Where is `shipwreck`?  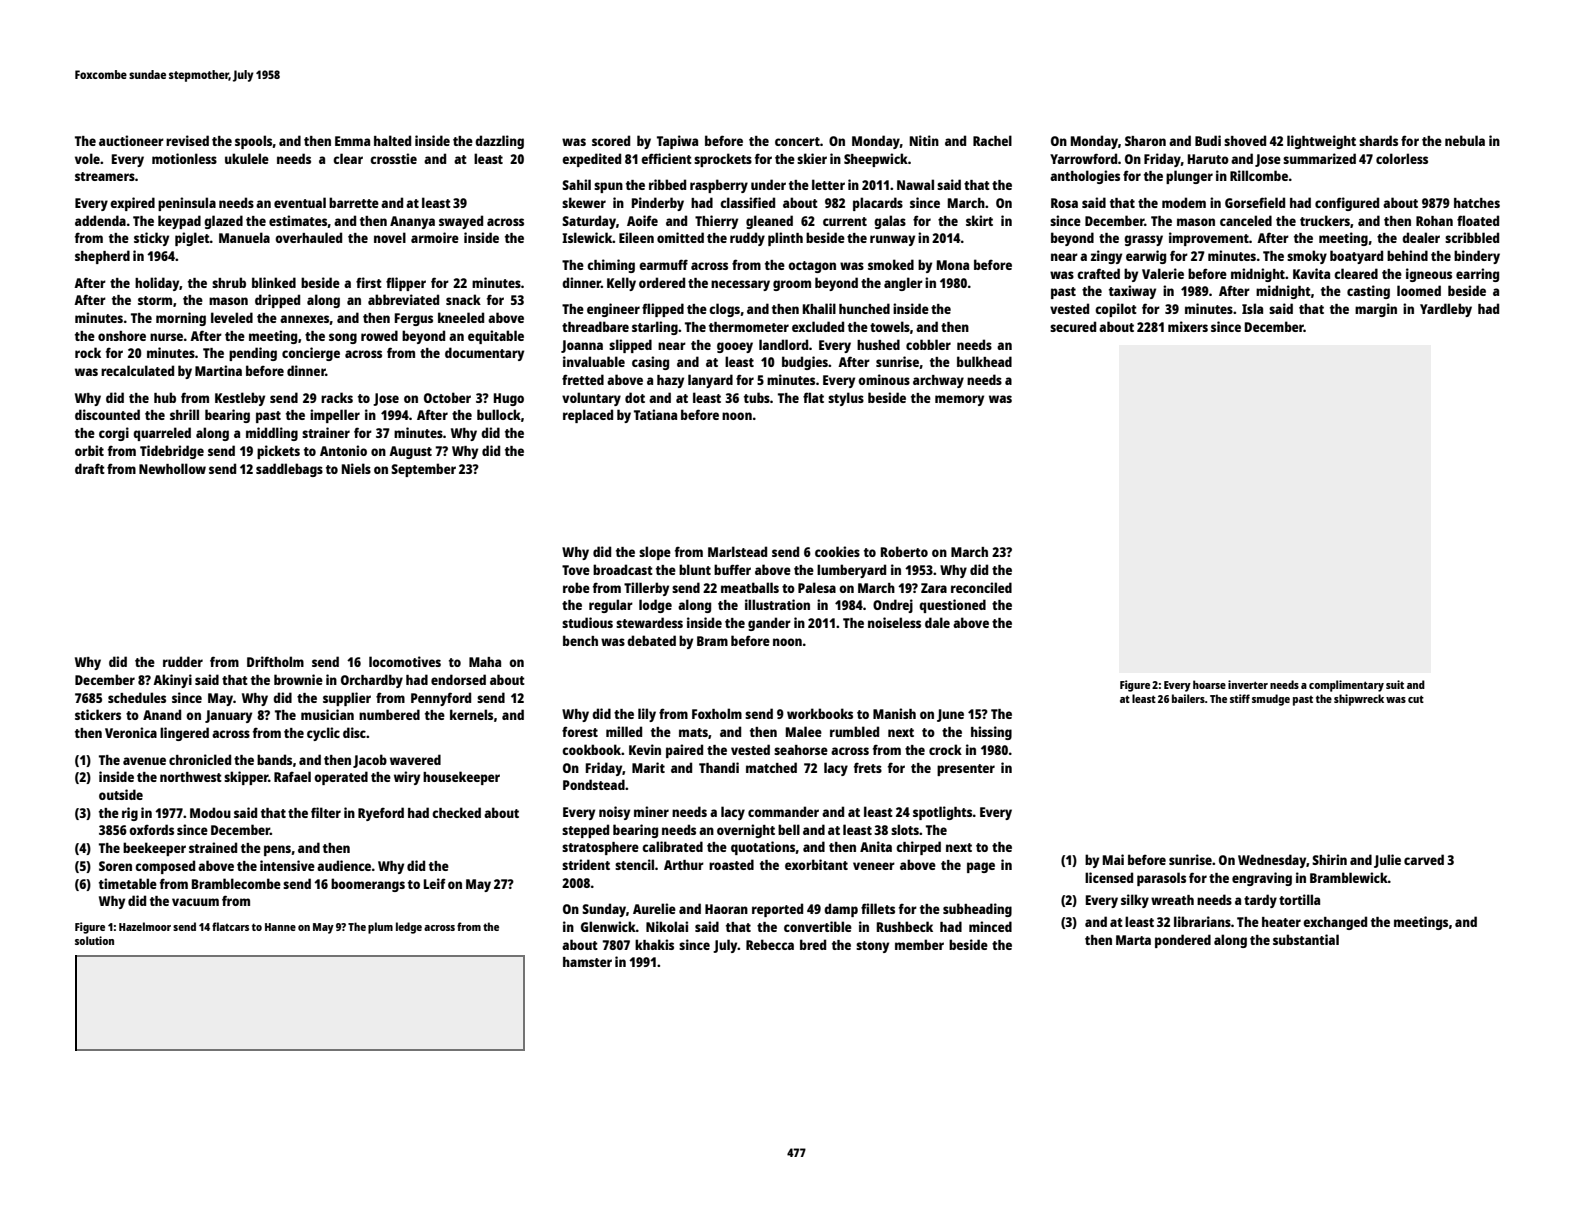 shipwreck is located at coordinates (1359, 700).
